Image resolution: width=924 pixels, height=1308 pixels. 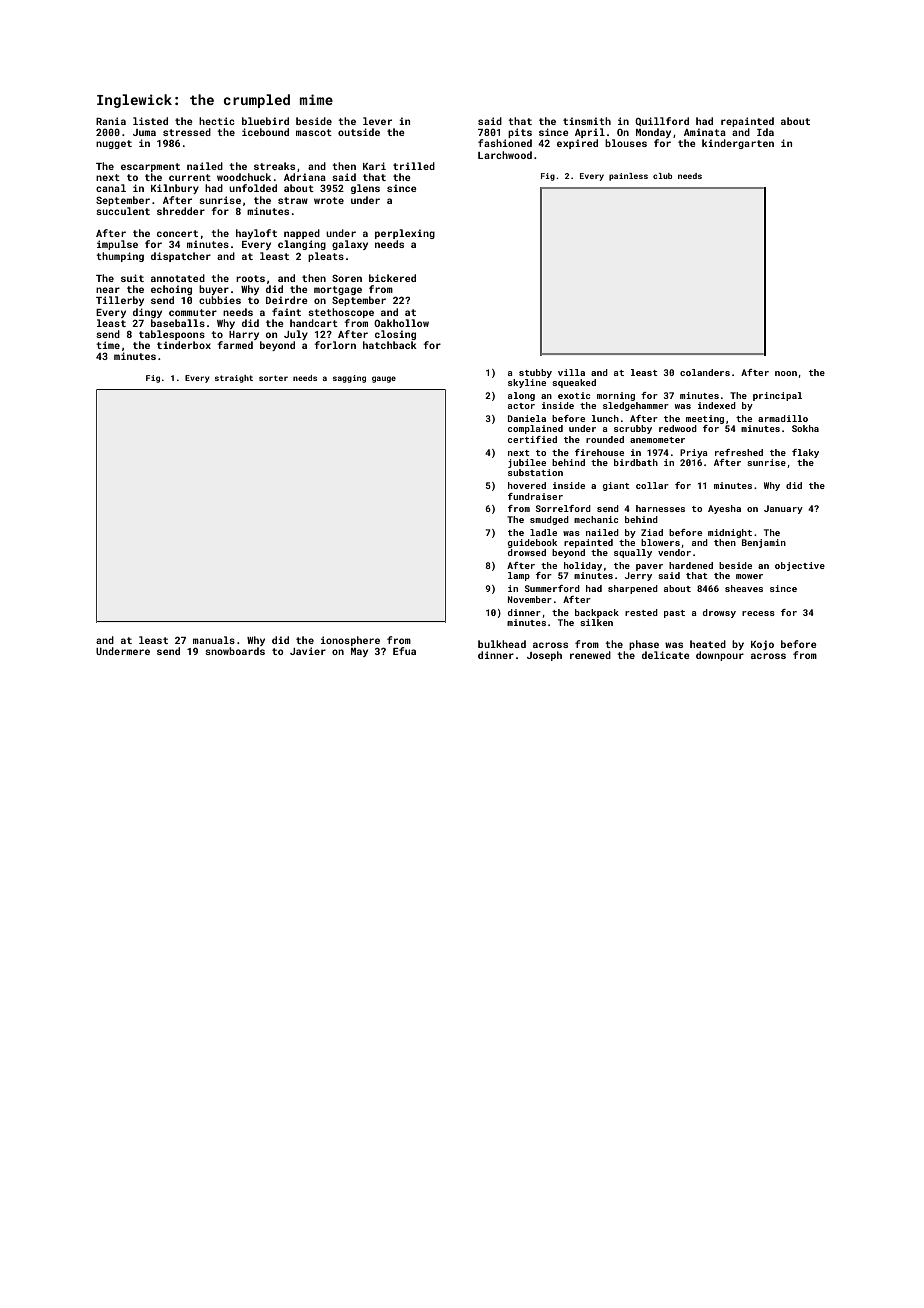 I want to click on lamp, so click(x=519, y=576).
